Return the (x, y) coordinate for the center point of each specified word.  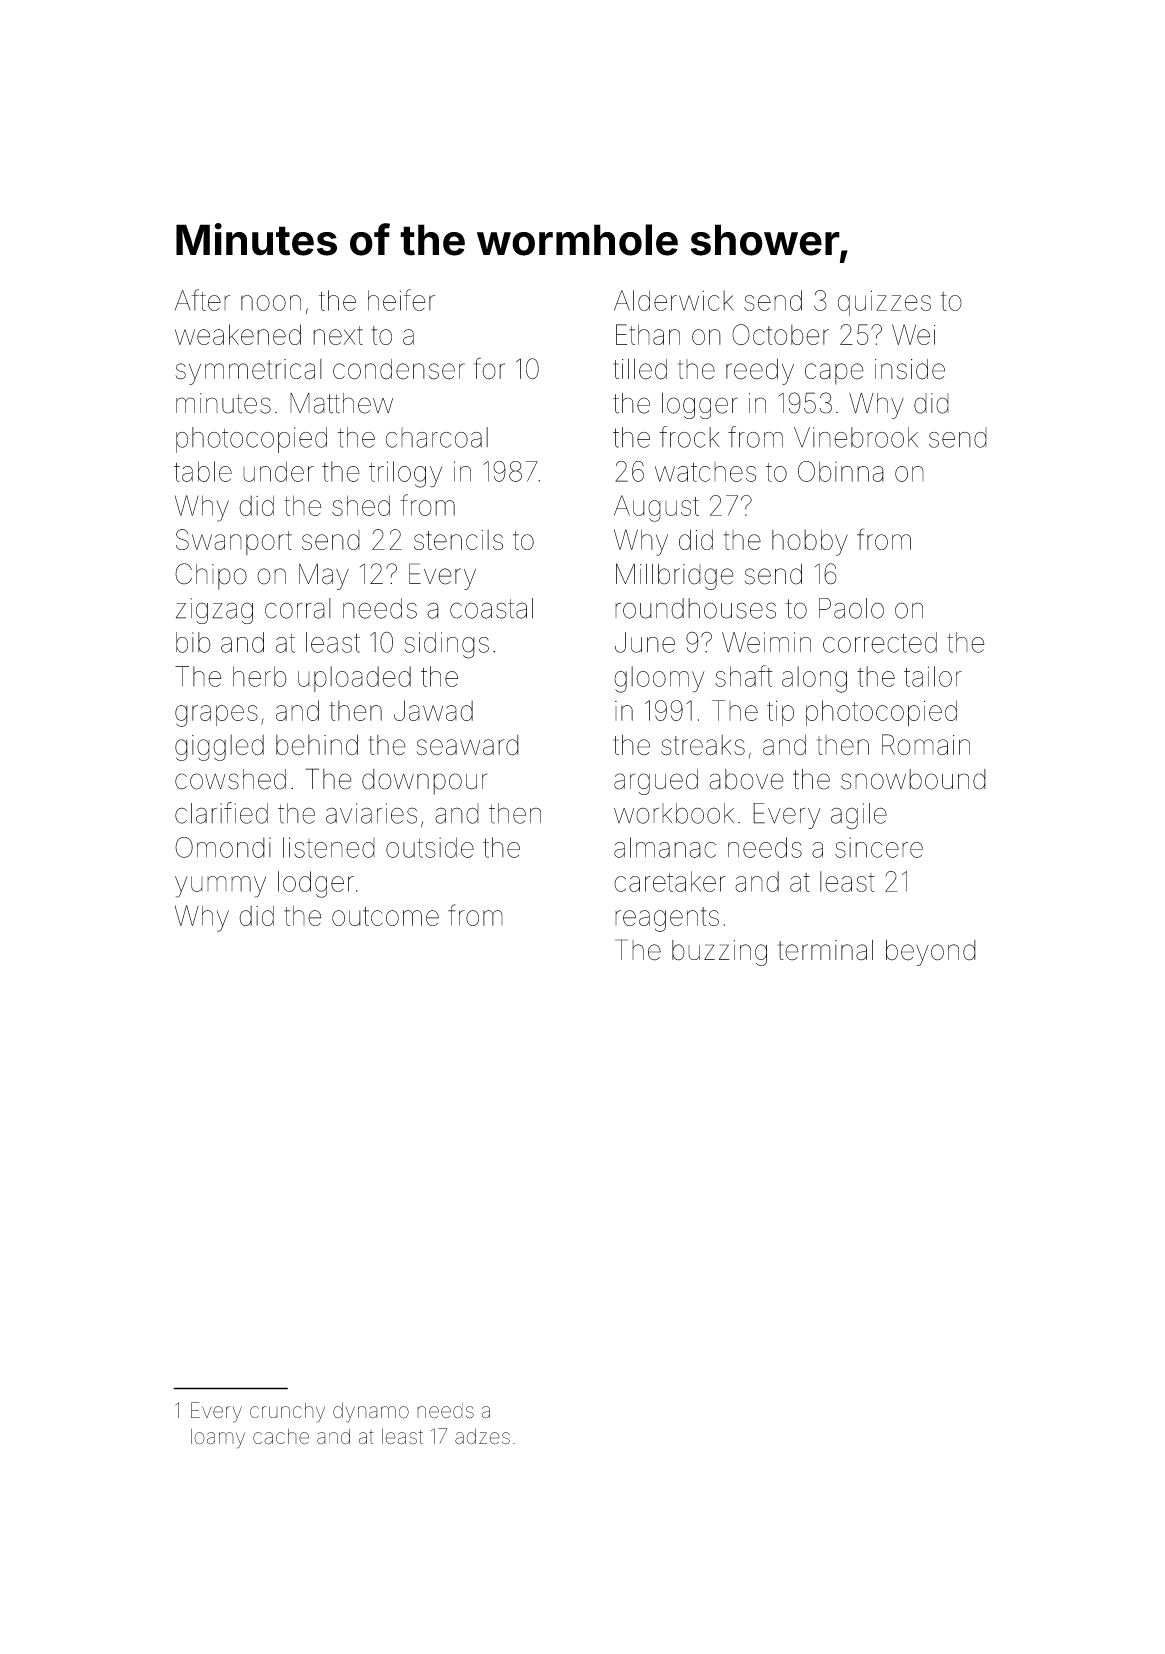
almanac (665, 847)
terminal (825, 950)
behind (317, 745)
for (489, 368)
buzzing (719, 953)
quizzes (884, 303)
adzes (482, 1436)
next (338, 335)
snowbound (913, 779)
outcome (385, 916)
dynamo (371, 1413)
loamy (218, 1438)
